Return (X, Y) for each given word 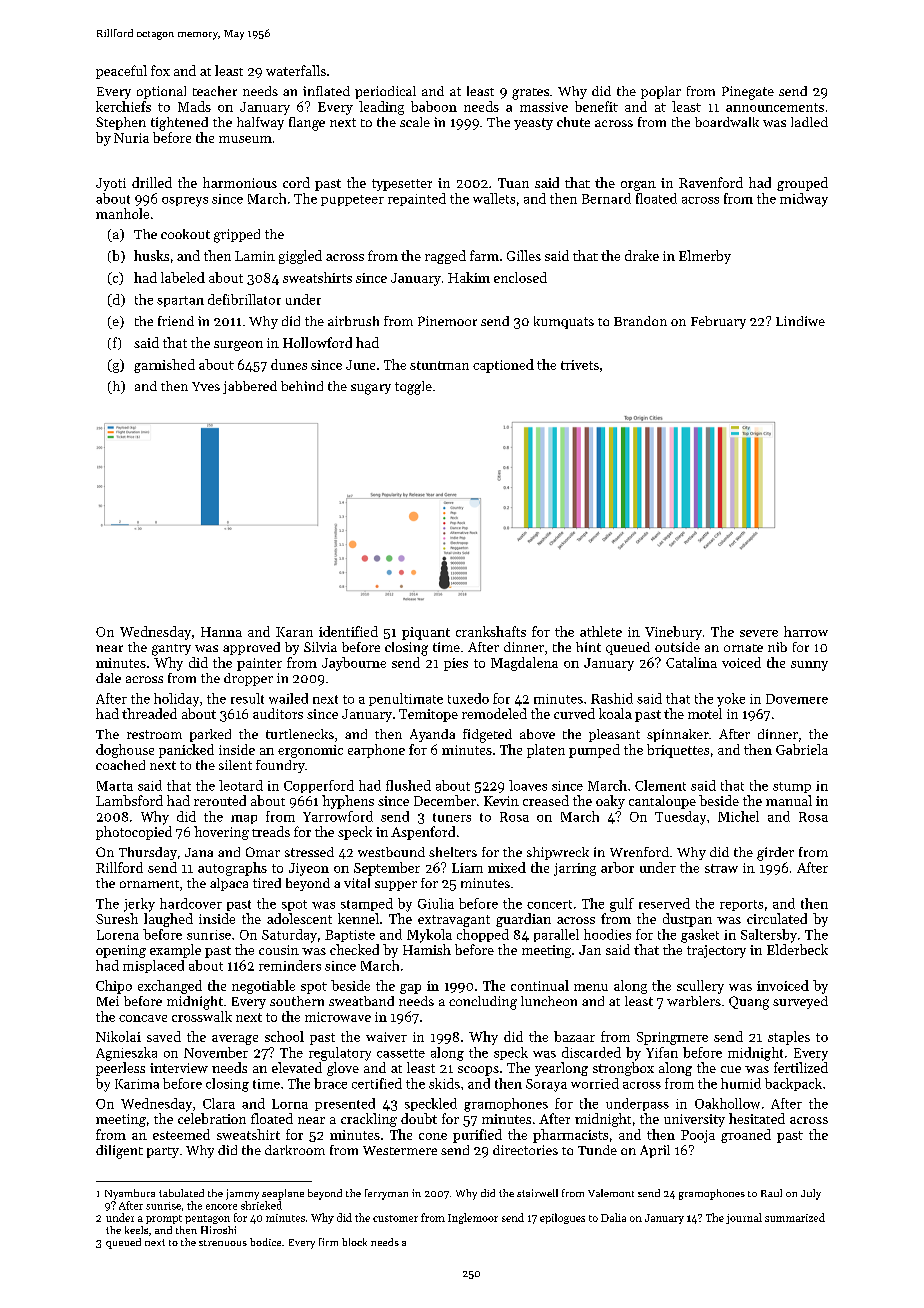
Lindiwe (800, 321)
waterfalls (296, 70)
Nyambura (130, 1194)
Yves (206, 386)
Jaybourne (354, 664)
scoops (478, 1071)
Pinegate (748, 93)
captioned (503, 366)
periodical (385, 92)
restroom (154, 734)
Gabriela (802, 749)
